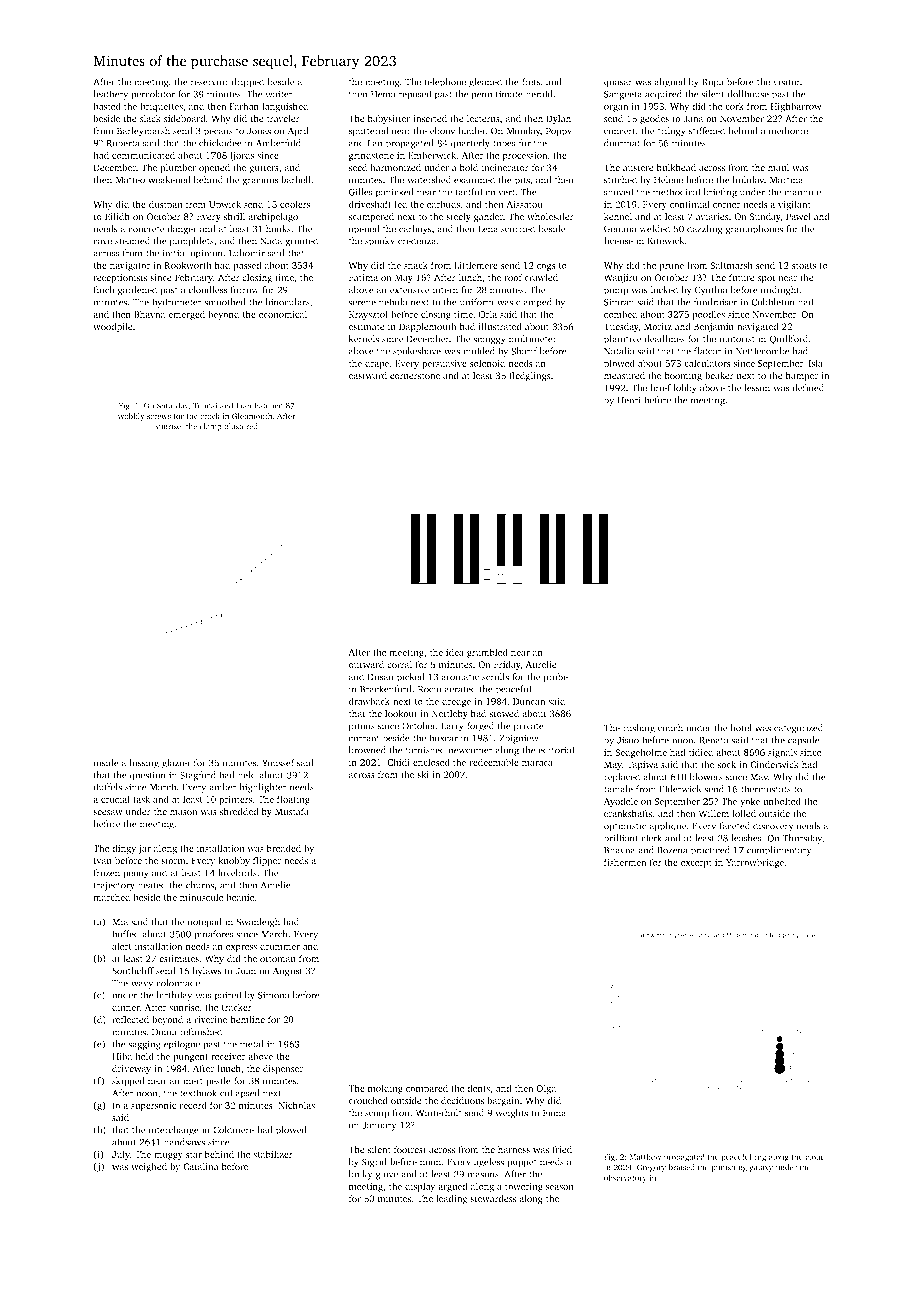  Describe the element at coordinates (798, 729) in the image. I see `categorized` at that location.
